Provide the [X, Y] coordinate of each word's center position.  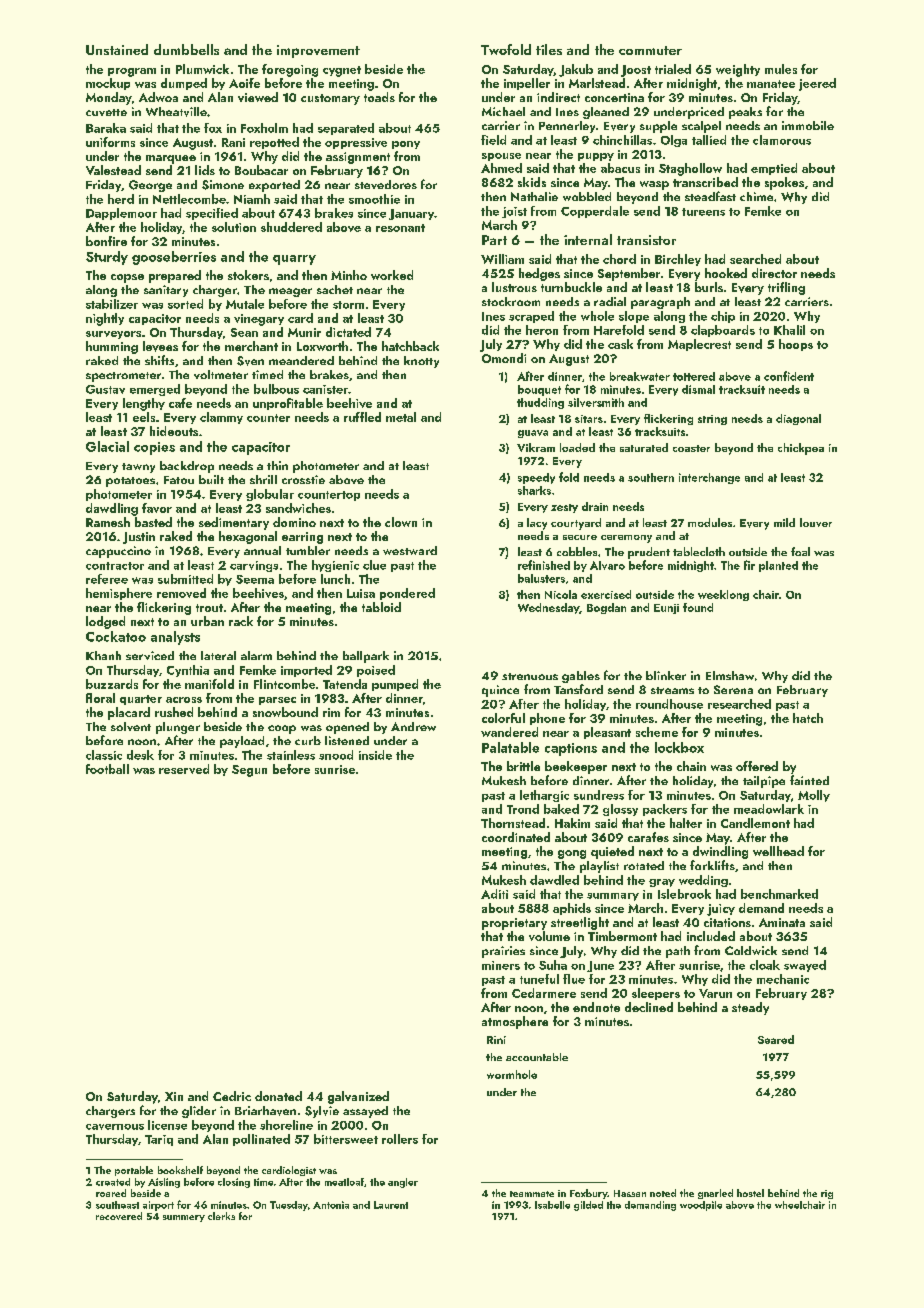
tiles [549, 49]
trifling [786, 288]
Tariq [159, 1140]
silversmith [596, 402]
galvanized [358, 1097]
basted [153, 522]
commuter [650, 50]
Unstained [117, 49]
